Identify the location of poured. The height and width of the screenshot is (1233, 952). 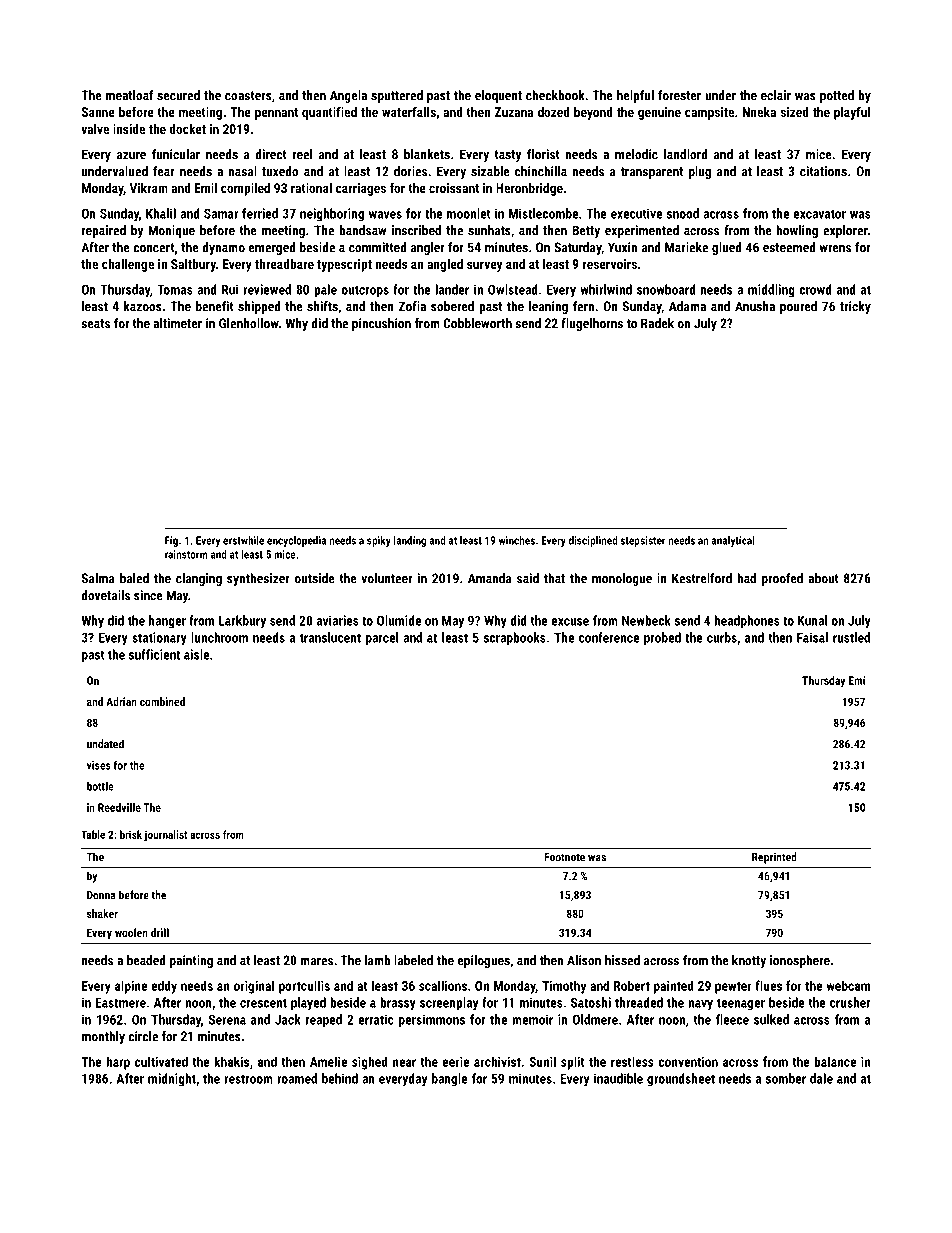
(798, 307).
